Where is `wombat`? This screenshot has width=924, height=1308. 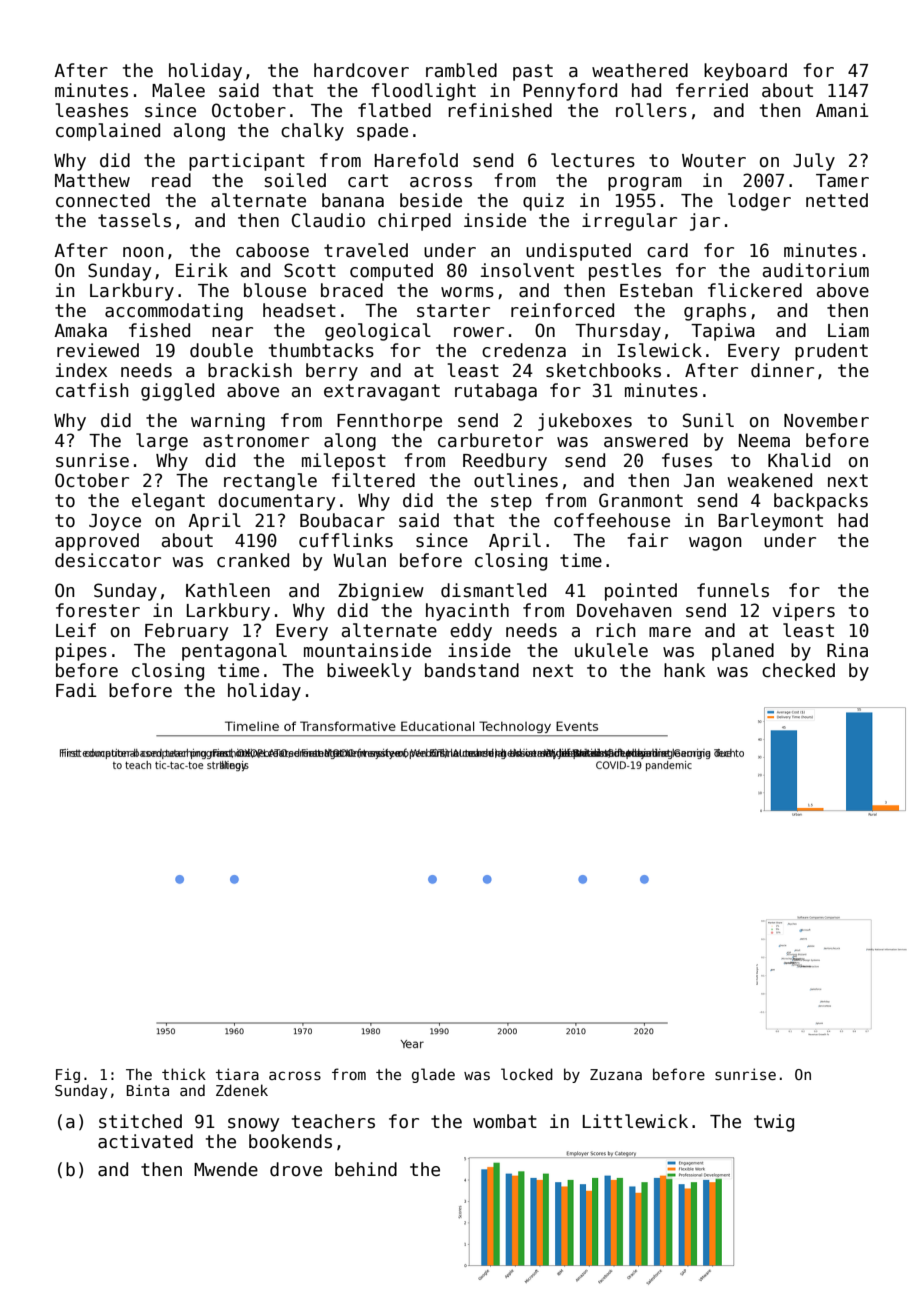
wombat is located at coordinates (505, 1121).
